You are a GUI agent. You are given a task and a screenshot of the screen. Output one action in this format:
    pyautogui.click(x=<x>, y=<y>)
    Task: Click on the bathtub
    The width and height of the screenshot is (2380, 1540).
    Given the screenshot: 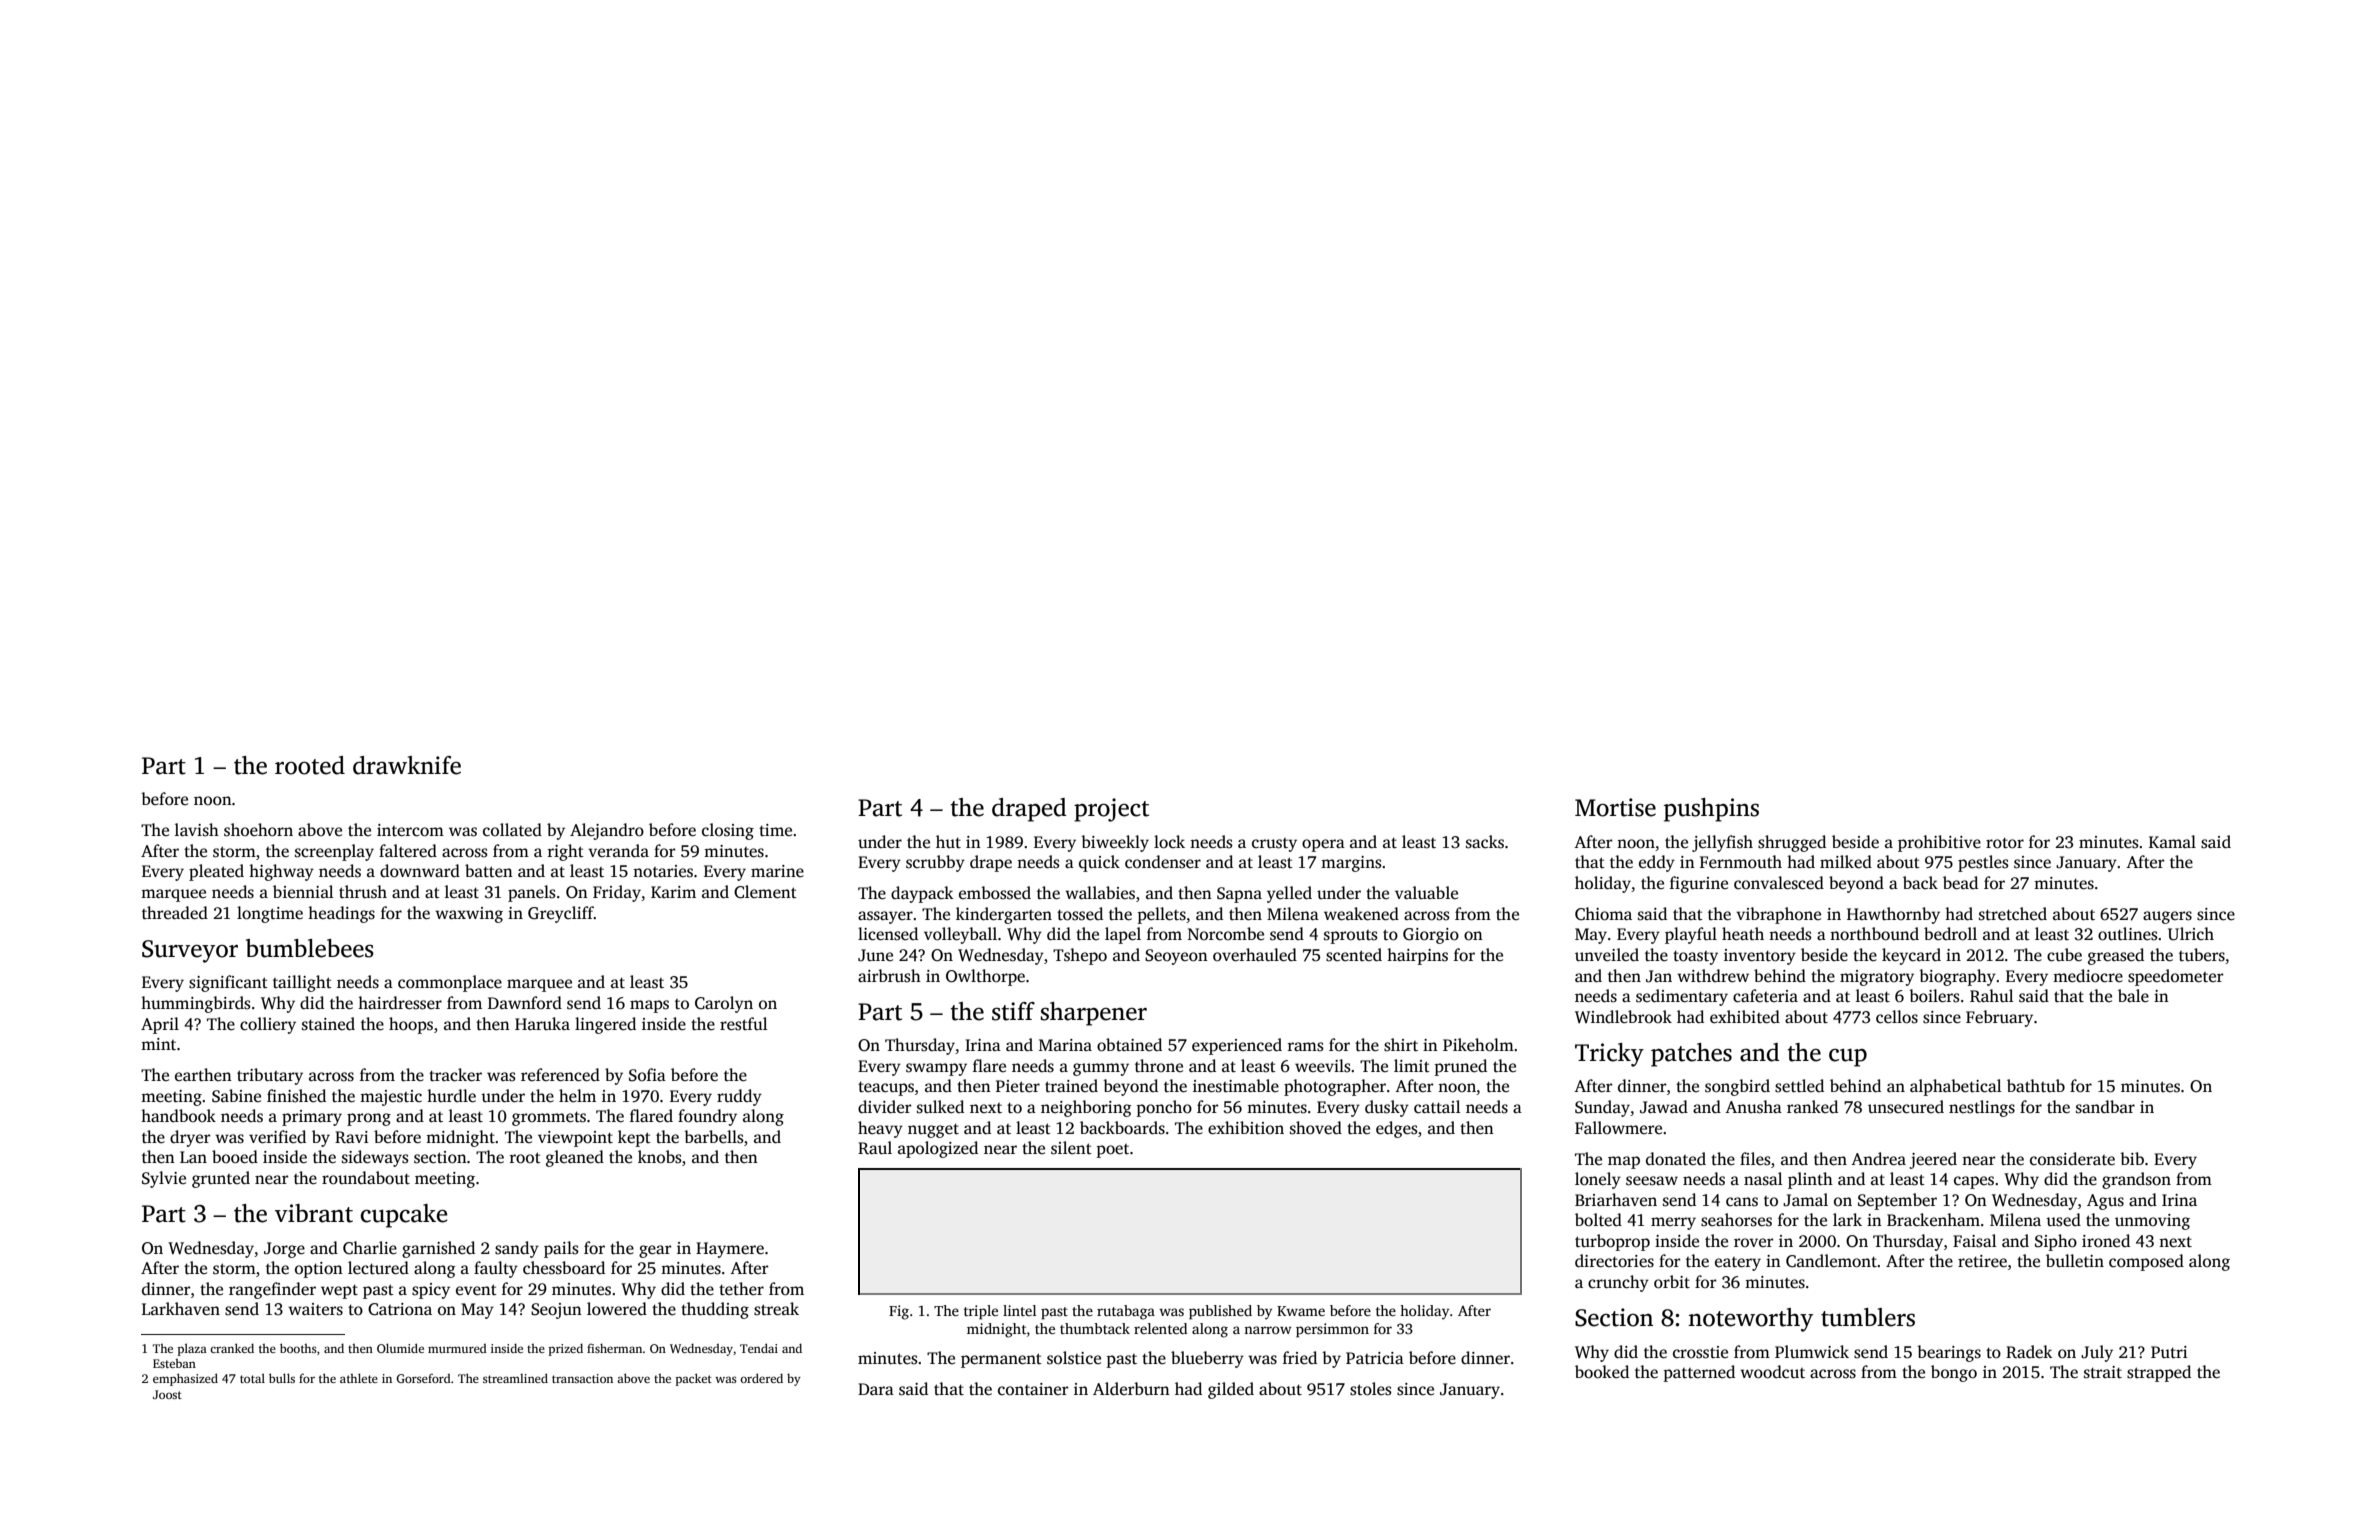 What is the action you would take?
    pyautogui.click(x=2036, y=1085)
